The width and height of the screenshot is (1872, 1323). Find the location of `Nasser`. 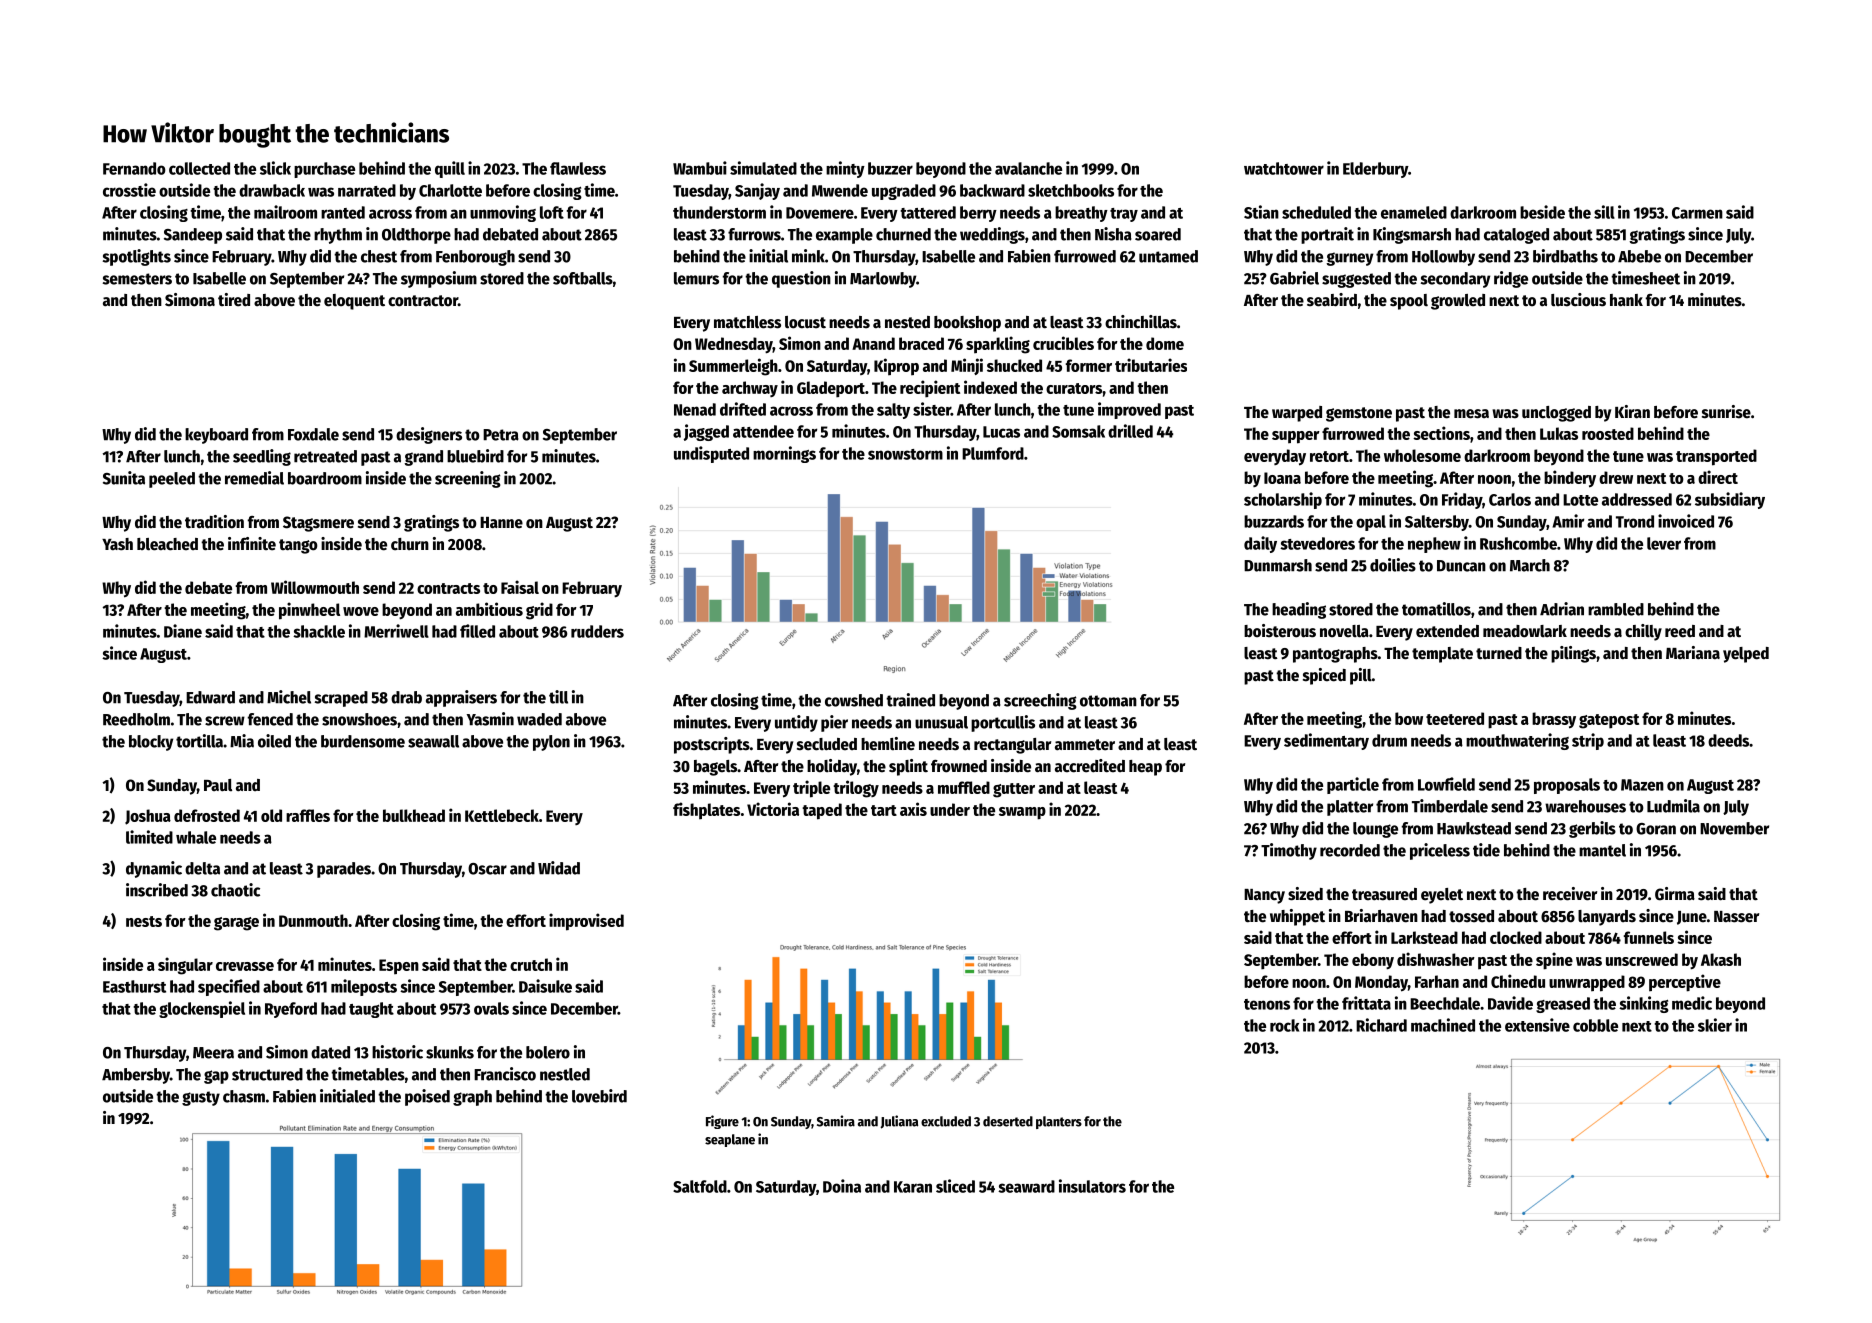

Nasser is located at coordinates (1736, 917).
